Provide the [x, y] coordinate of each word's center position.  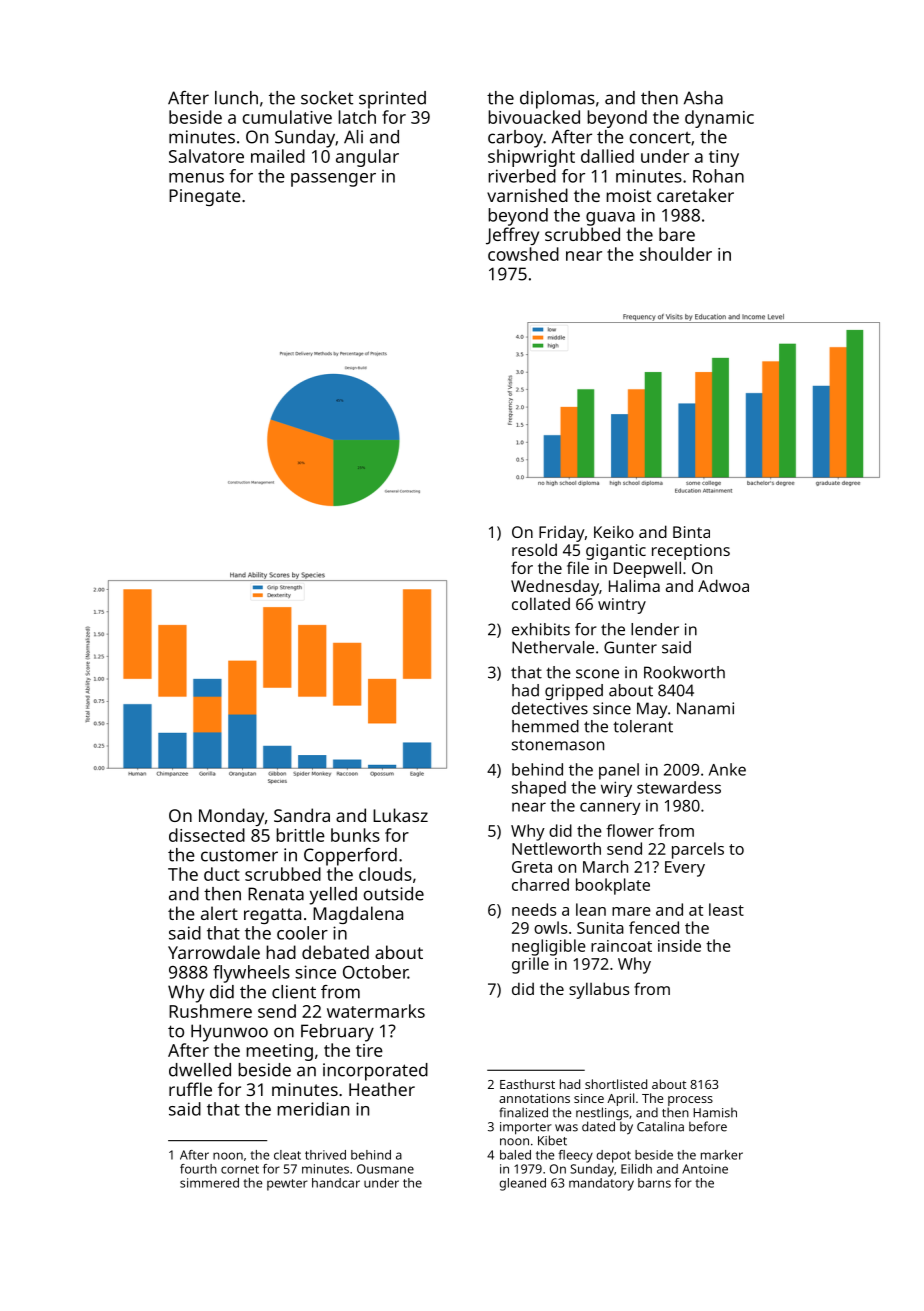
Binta [691, 532]
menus [196, 178]
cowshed [523, 254]
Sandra [302, 815]
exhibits [541, 629]
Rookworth [684, 672]
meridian [313, 1109]
